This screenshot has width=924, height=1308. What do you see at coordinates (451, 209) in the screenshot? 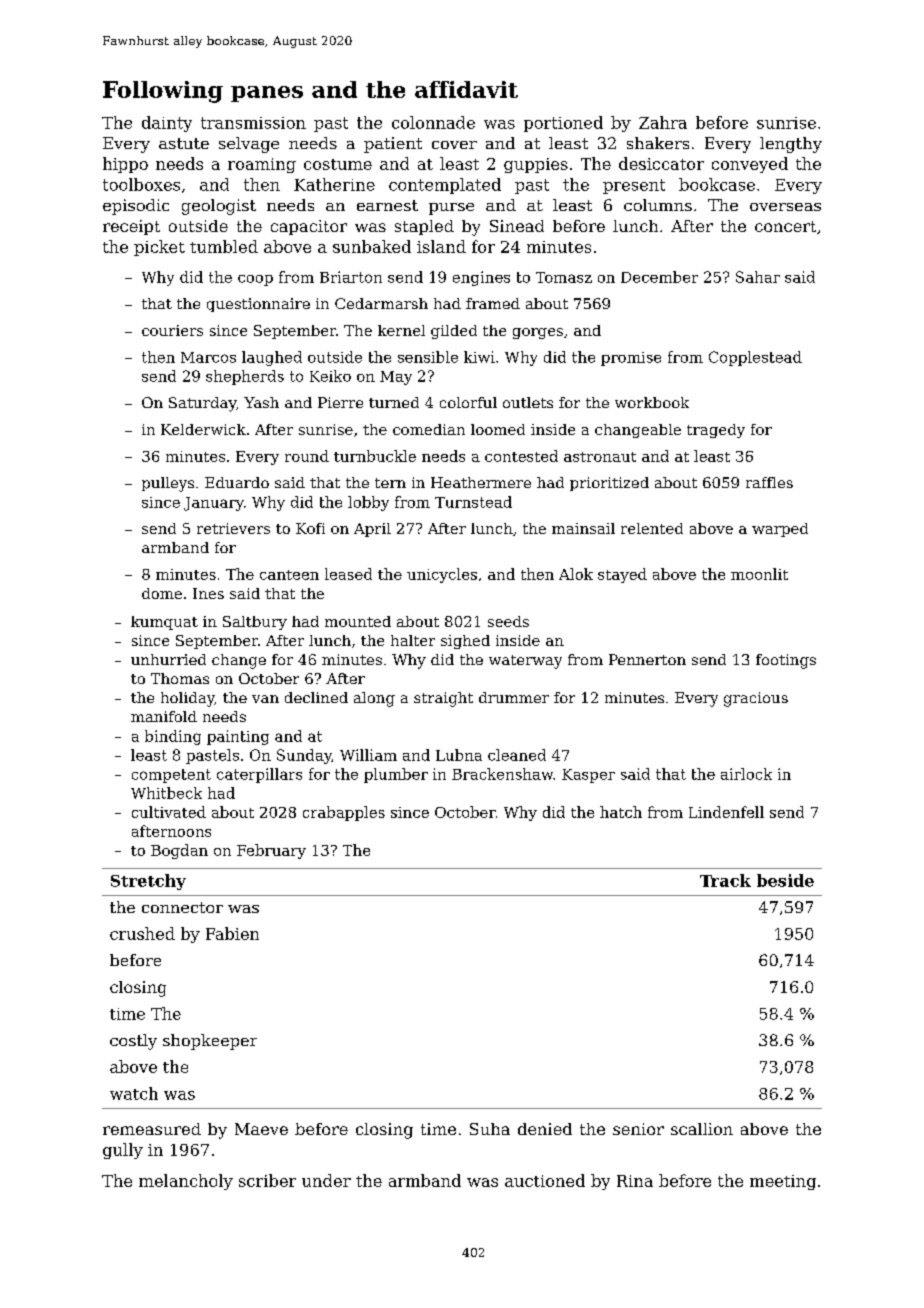
I see `purse` at bounding box center [451, 209].
